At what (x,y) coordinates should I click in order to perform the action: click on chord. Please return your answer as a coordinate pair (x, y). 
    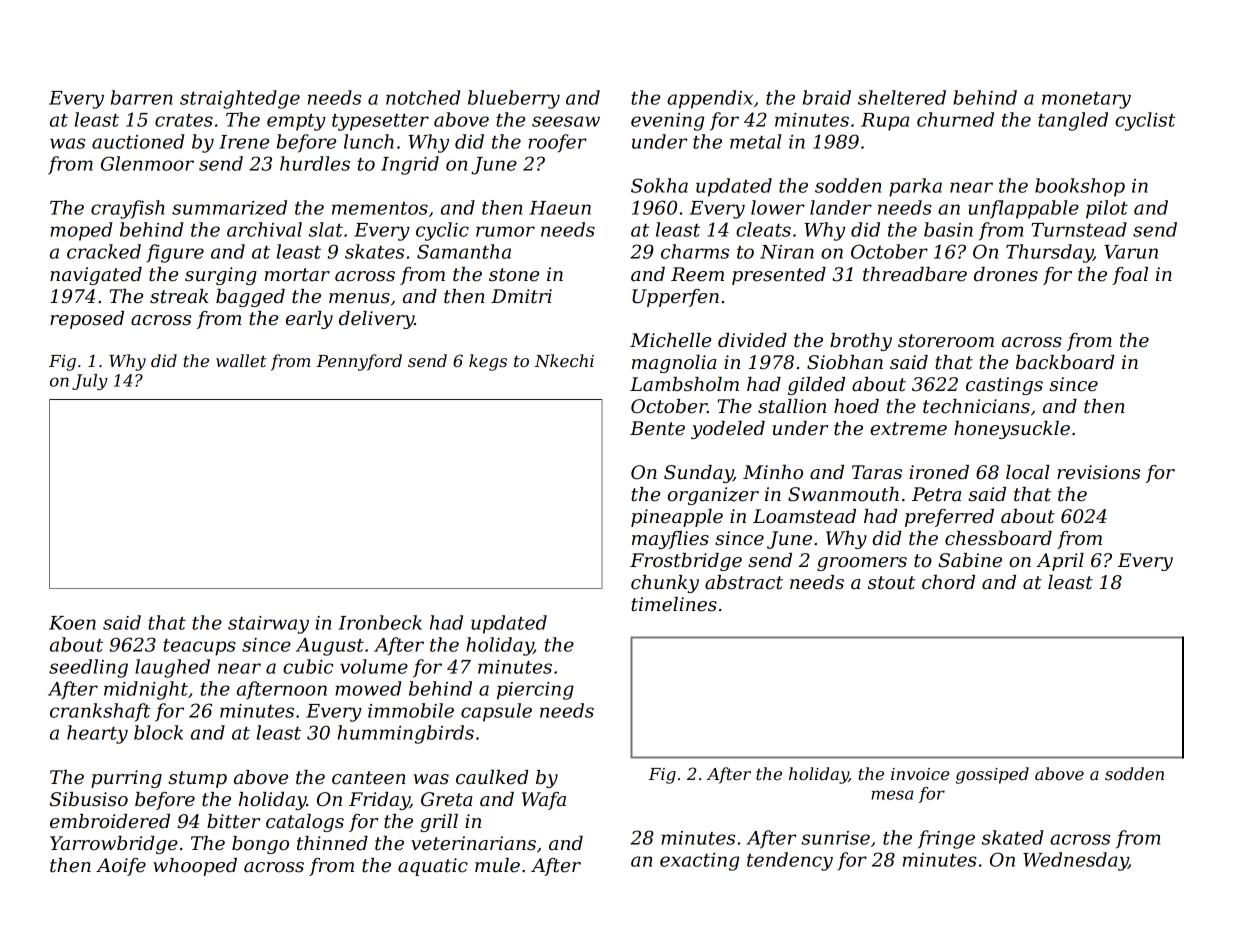
    Looking at the image, I should click on (948, 582).
